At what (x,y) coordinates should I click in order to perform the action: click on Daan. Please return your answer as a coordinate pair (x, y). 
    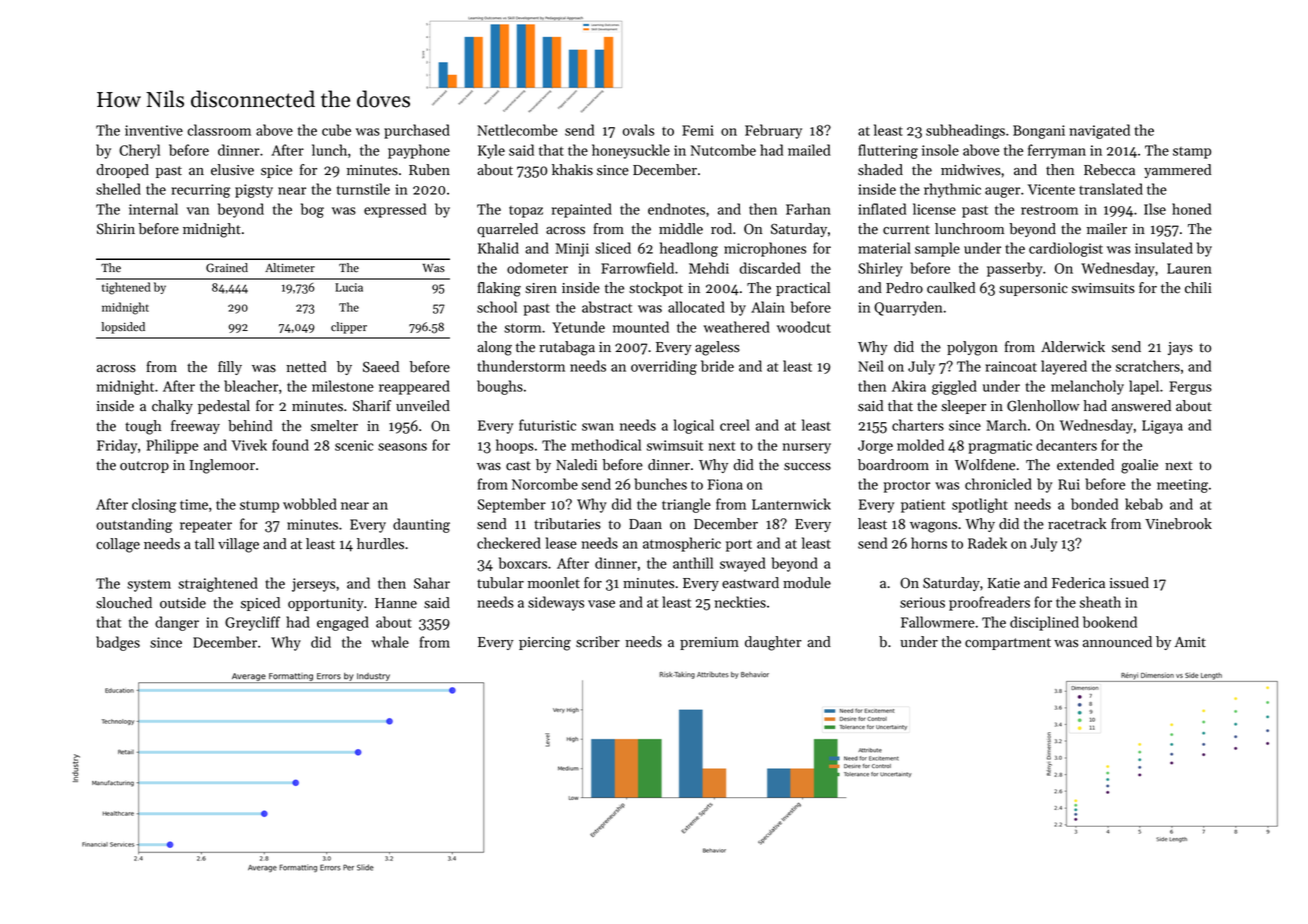
    Looking at the image, I should click on (645, 524).
